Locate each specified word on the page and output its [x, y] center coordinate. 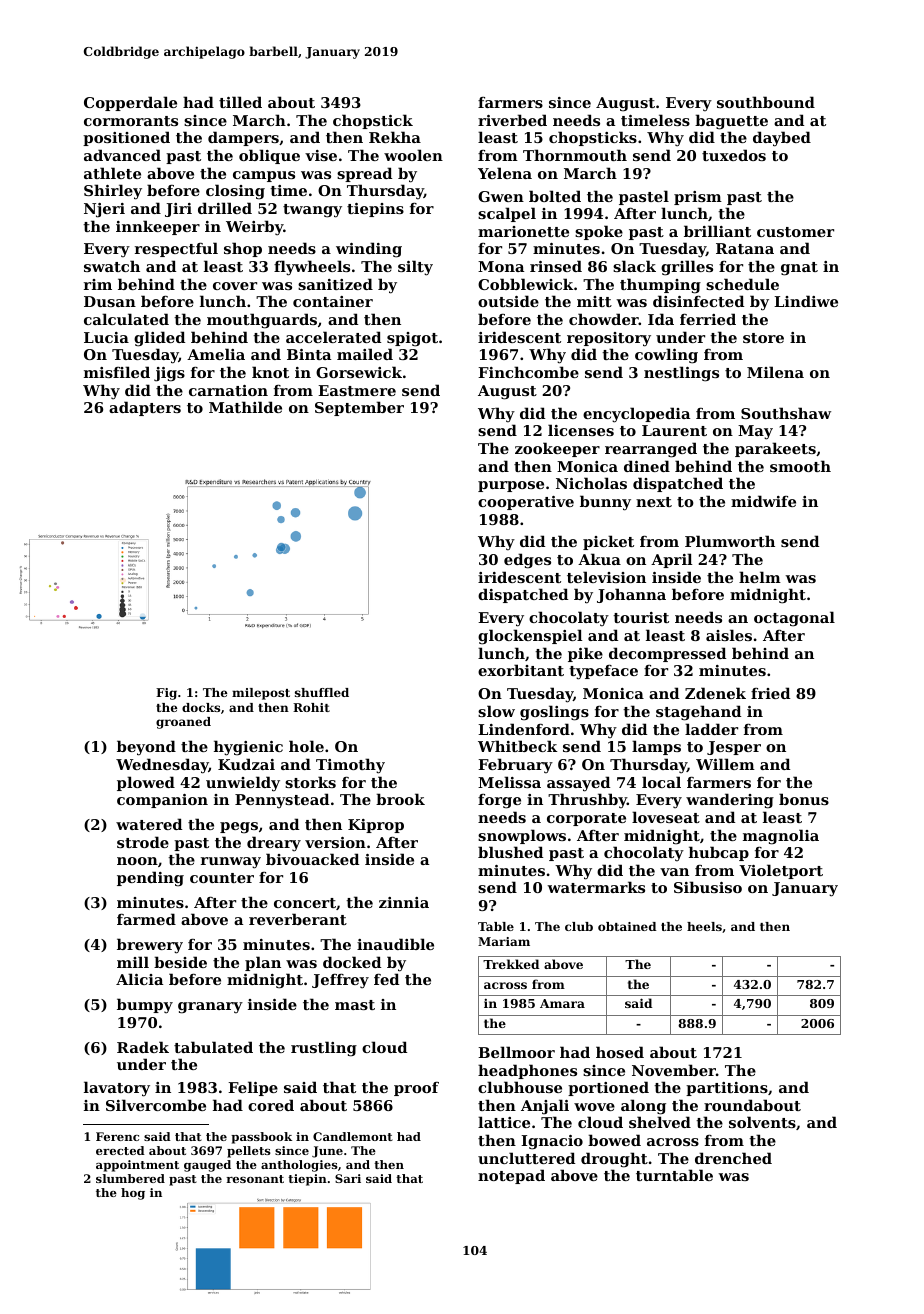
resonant [255, 1179]
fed [386, 979]
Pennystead [282, 801]
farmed [146, 919]
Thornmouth [575, 155]
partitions [727, 1089]
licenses [581, 430]
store [763, 338]
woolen [413, 155]
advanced [122, 155]
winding [369, 250]
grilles [687, 268]
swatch [112, 266]
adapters [145, 408]
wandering [730, 801]
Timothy [350, 766]
